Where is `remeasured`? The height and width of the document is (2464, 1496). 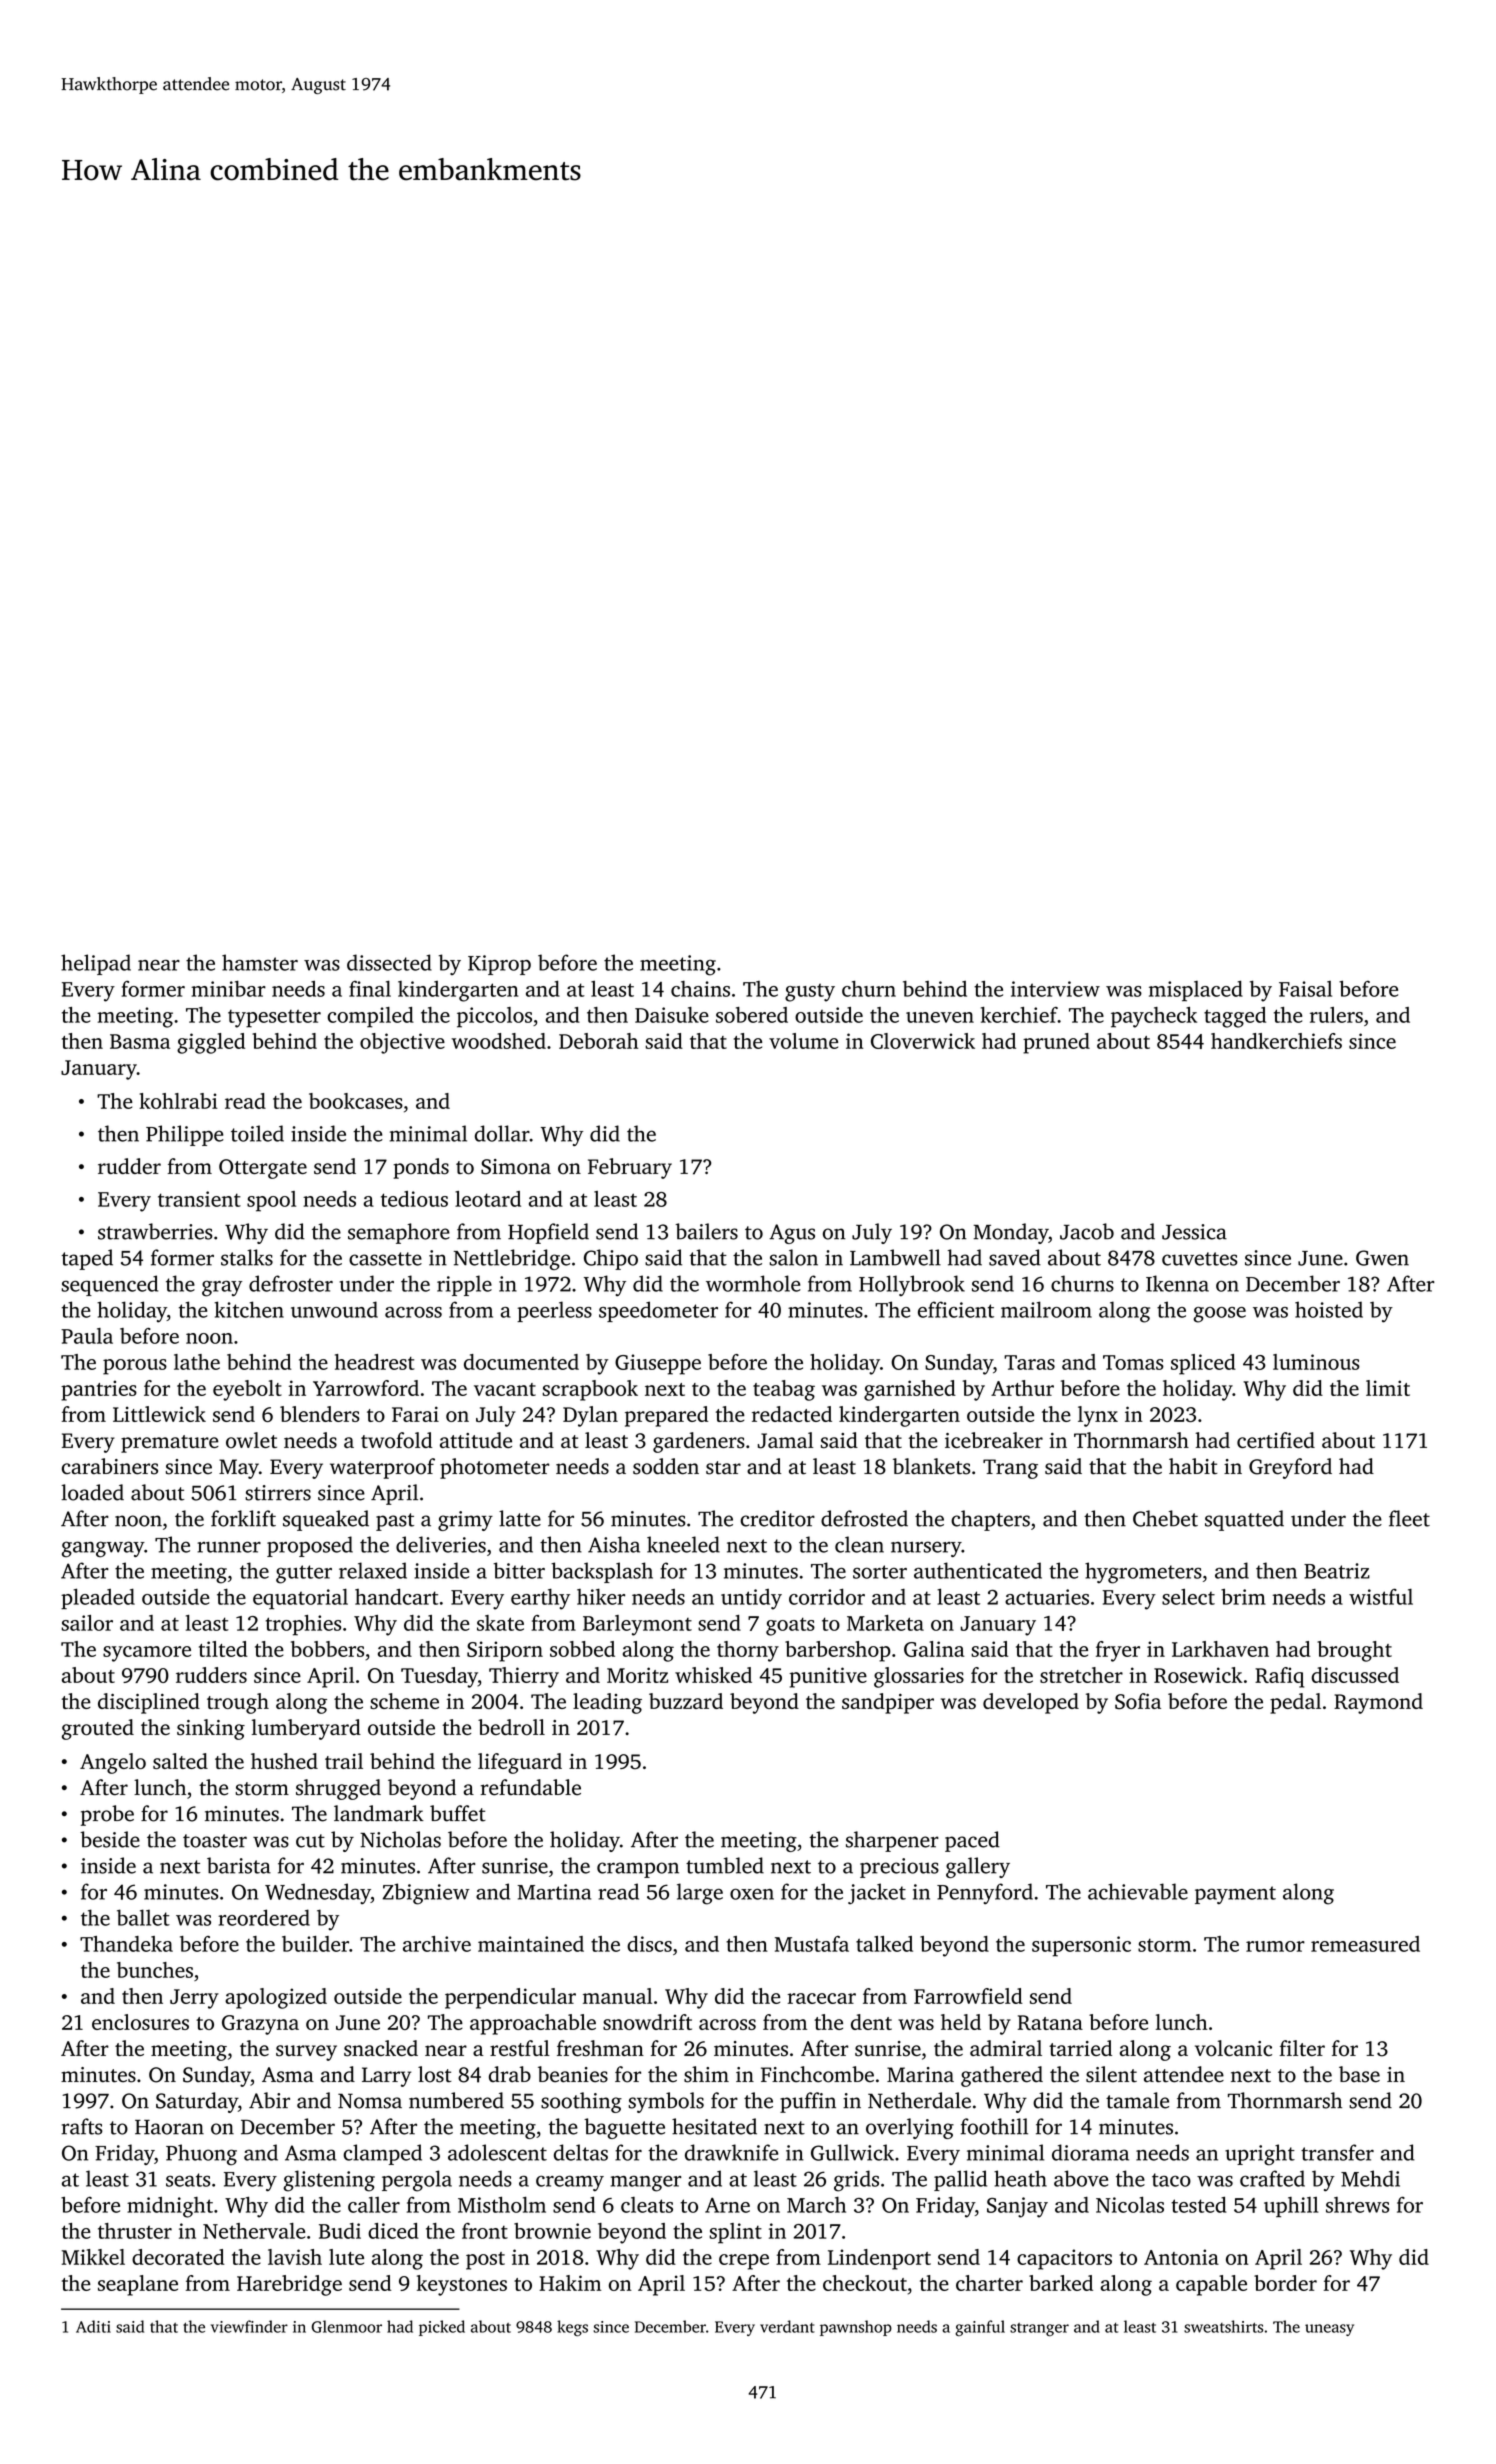 remeasured is located at coordinates (1365, 1944).
